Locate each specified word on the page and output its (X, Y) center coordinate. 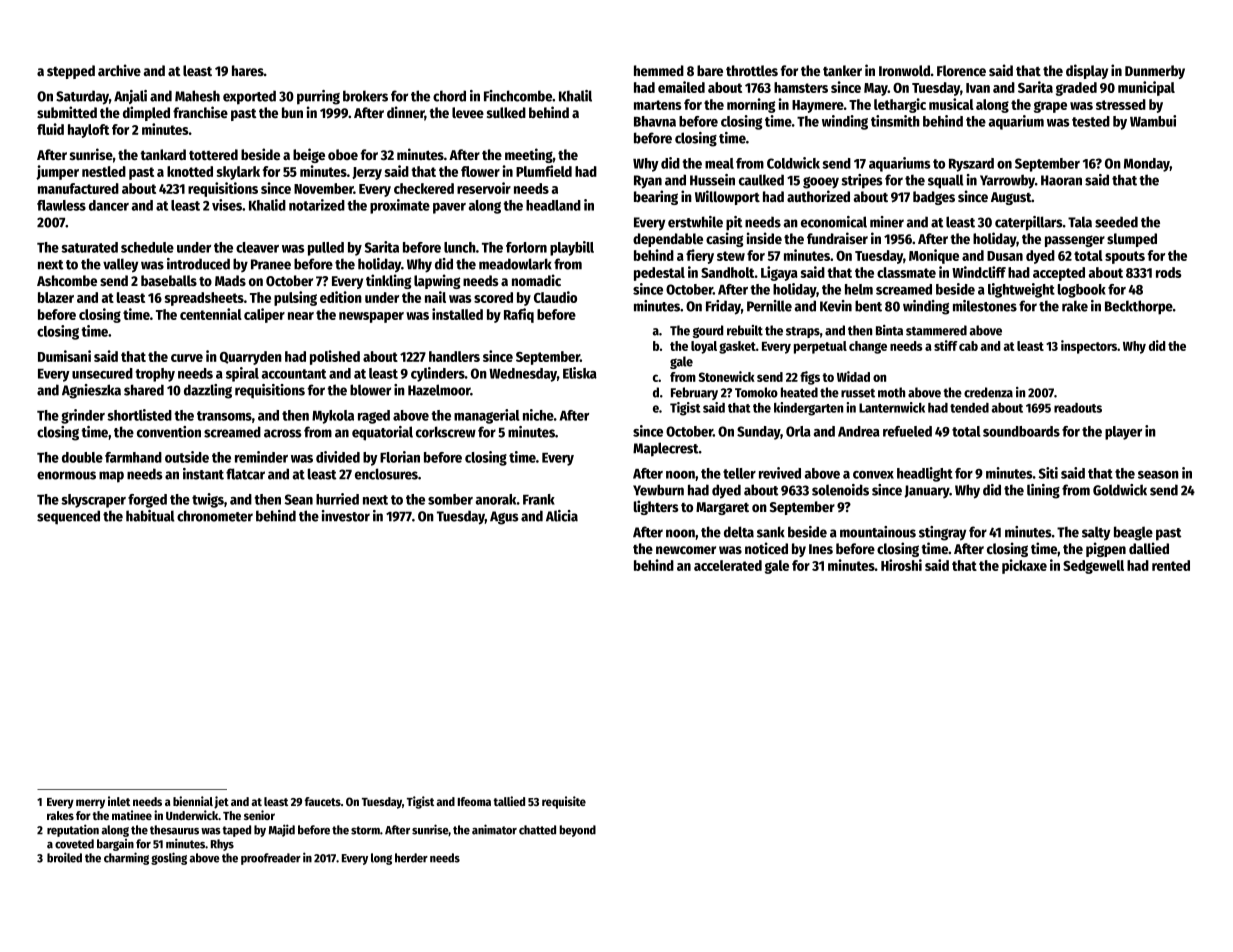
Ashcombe (67, 280)
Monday (1147, 165)
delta (739, 532)
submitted (67, 112)
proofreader (271, 859)
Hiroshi (901, 565)
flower (480, 171)
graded (1076, 89)
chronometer (215, 516)
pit (734, 223)
